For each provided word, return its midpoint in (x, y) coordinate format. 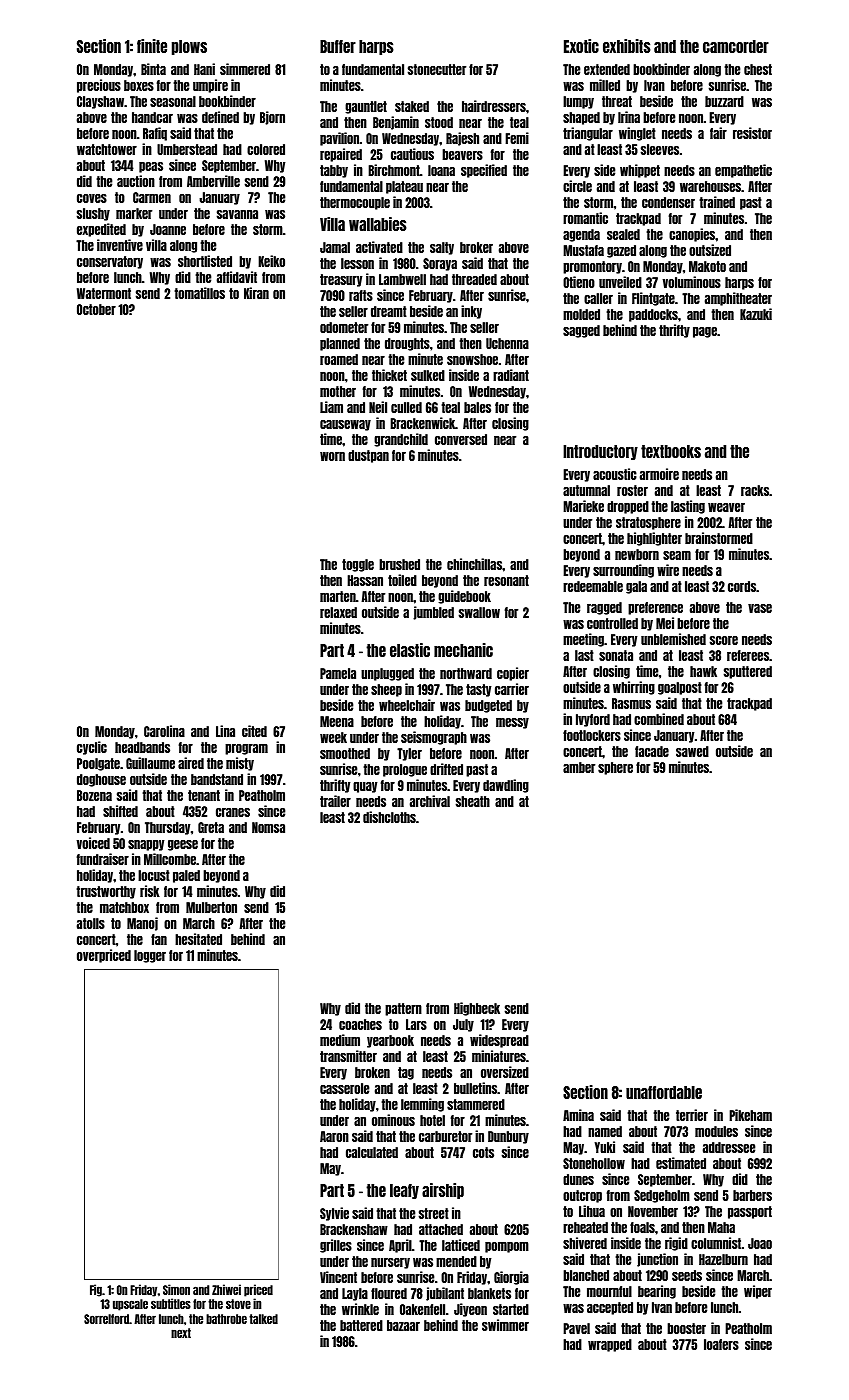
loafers (721, 1344)
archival (430, 801)
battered (361, 1325)
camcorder (736, 46)
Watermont (104, 293)
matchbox (124, 907)
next (181, 1333)
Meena (337, 721)
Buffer (338, 46)
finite (152, 46)
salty (442, 248)
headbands (142, 747)
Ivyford (593, 720)
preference (655, 608)
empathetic (743, 171)
